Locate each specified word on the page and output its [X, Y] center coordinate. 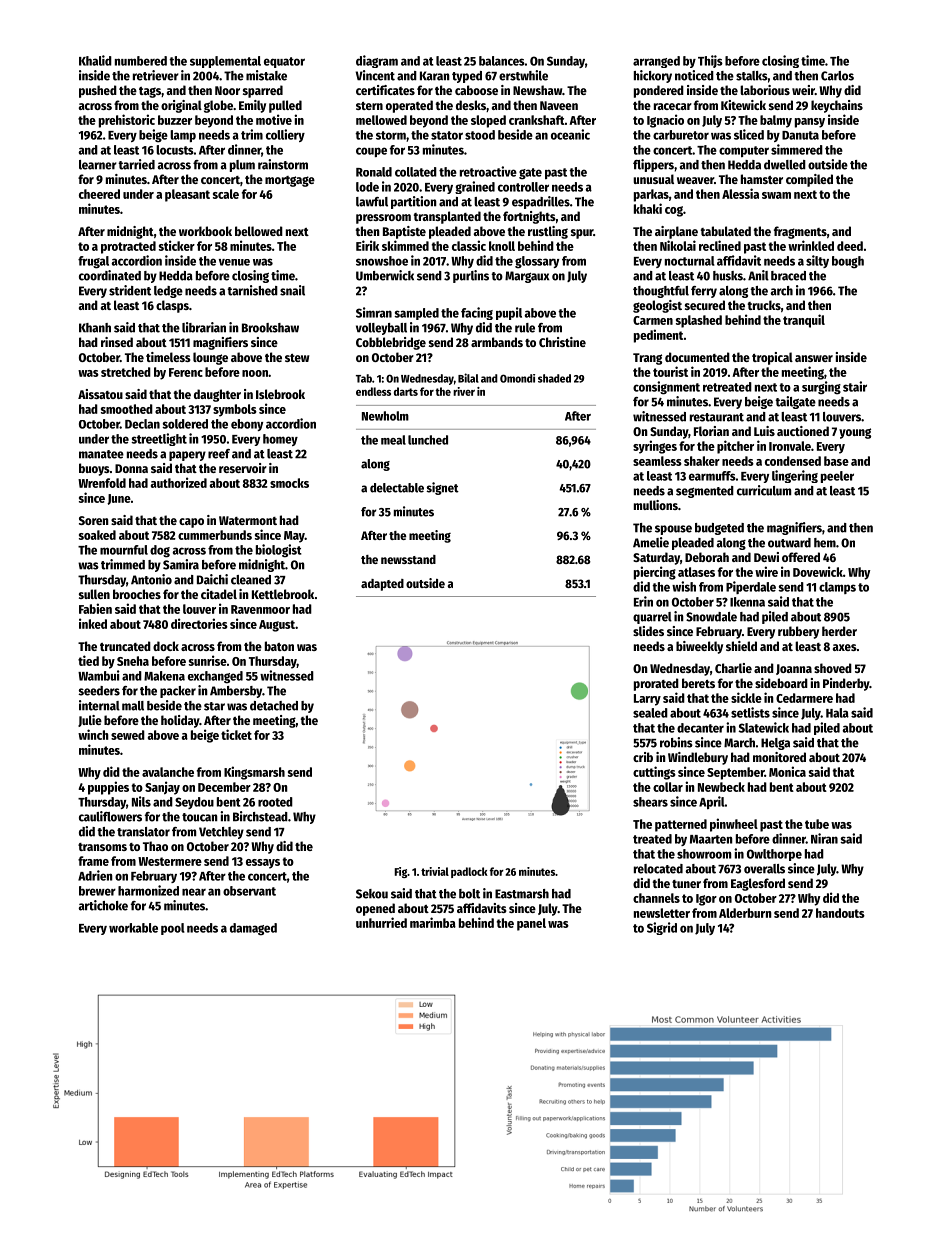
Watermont [248, 520]
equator [284, 62]
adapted [382, 585]
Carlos [837, 76]
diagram [377, 61]
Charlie [733, 668]
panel [531, 924]
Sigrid [662, 928]
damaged [253, 929]
